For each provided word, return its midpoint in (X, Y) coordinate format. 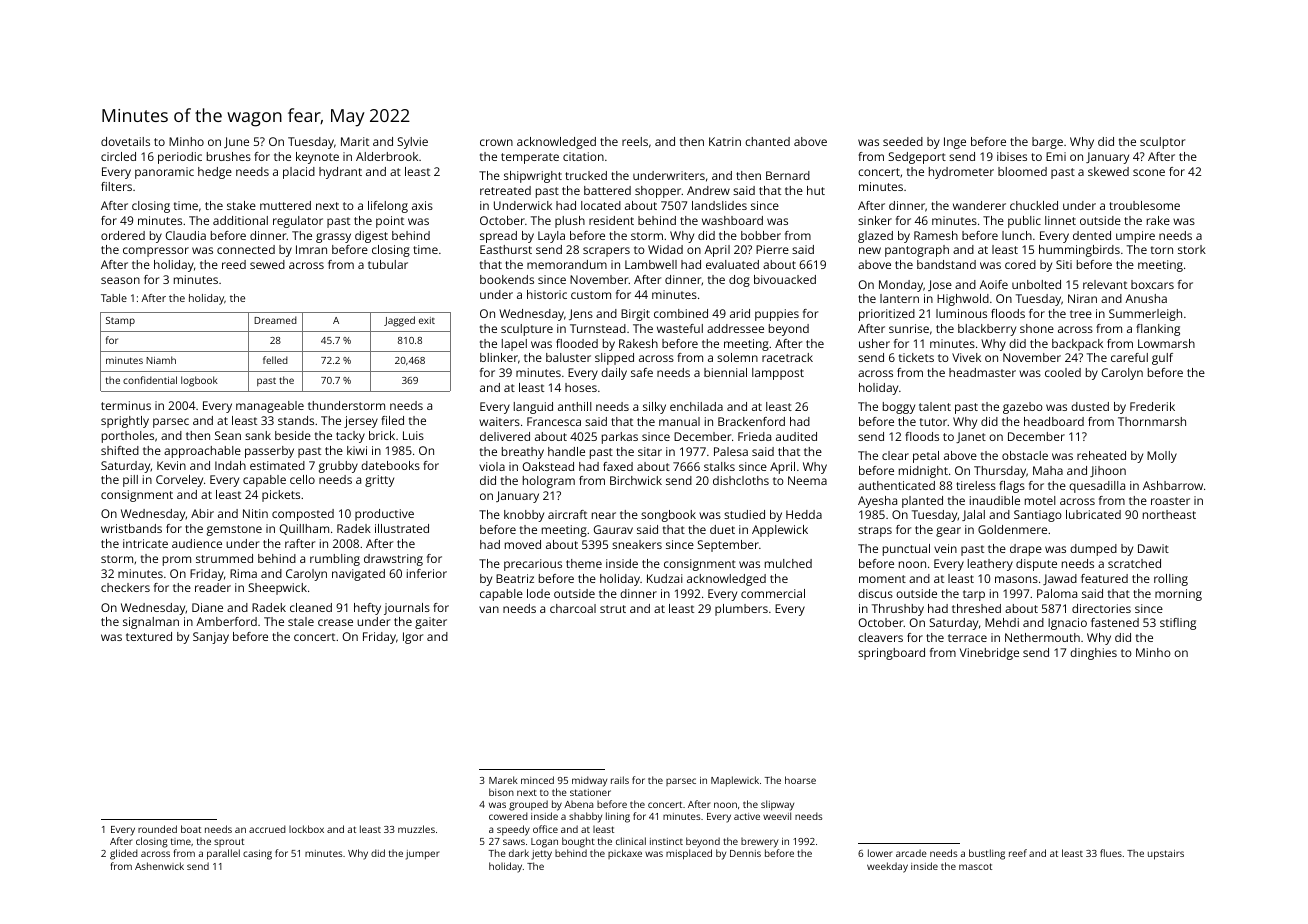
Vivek (966, 357)
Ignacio (1067, 624)
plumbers (741, 610)
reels (635, 141)
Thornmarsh (1152, 421)
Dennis (745, 853)
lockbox (306, 829)
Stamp (120, 322)
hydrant (340, 173)
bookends (507, 279)
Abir (202, 513)
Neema (807, 480)
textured (149, 636)
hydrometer (961, 173)
